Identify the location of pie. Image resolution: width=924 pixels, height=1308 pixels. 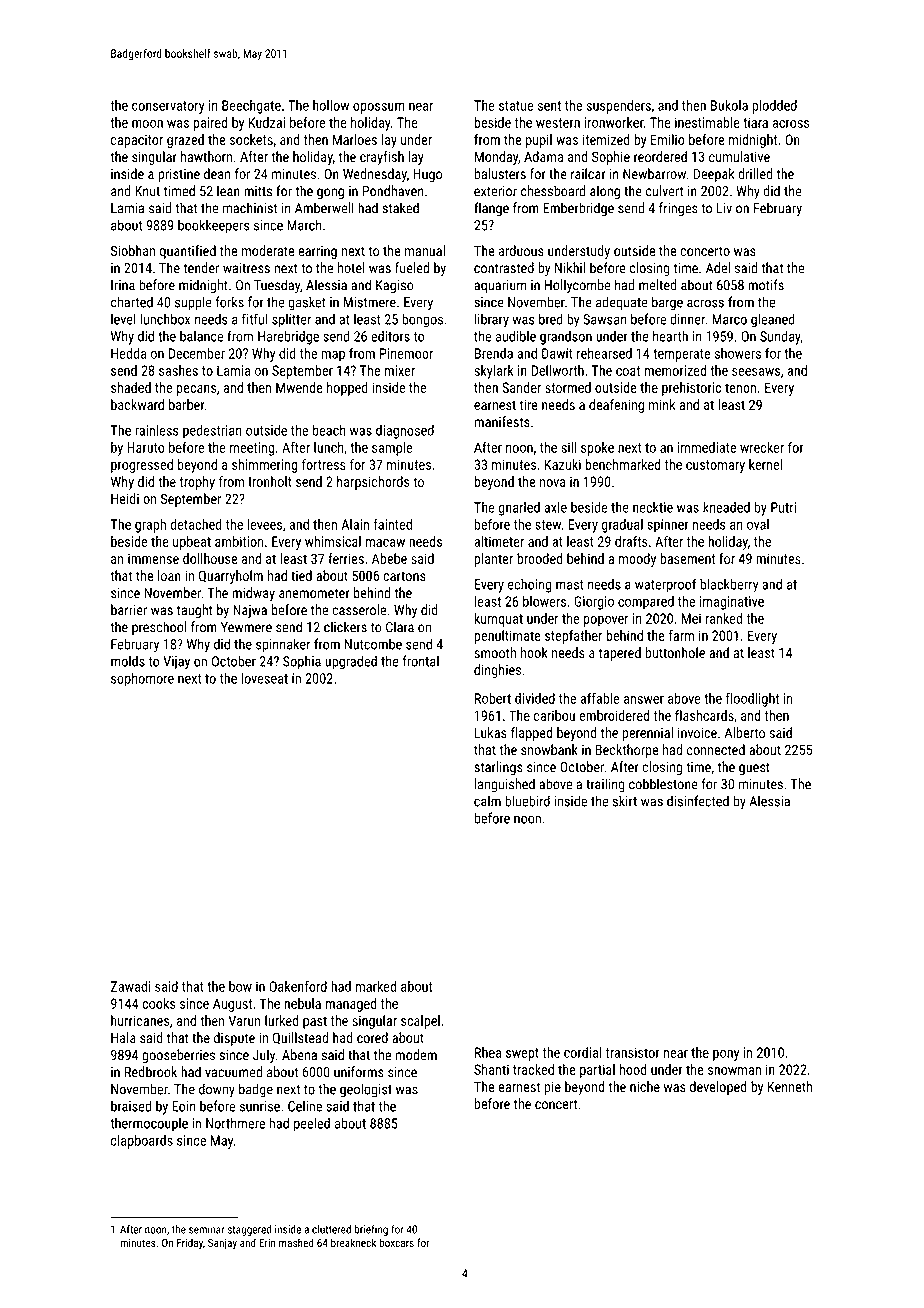
(553, 1088).
